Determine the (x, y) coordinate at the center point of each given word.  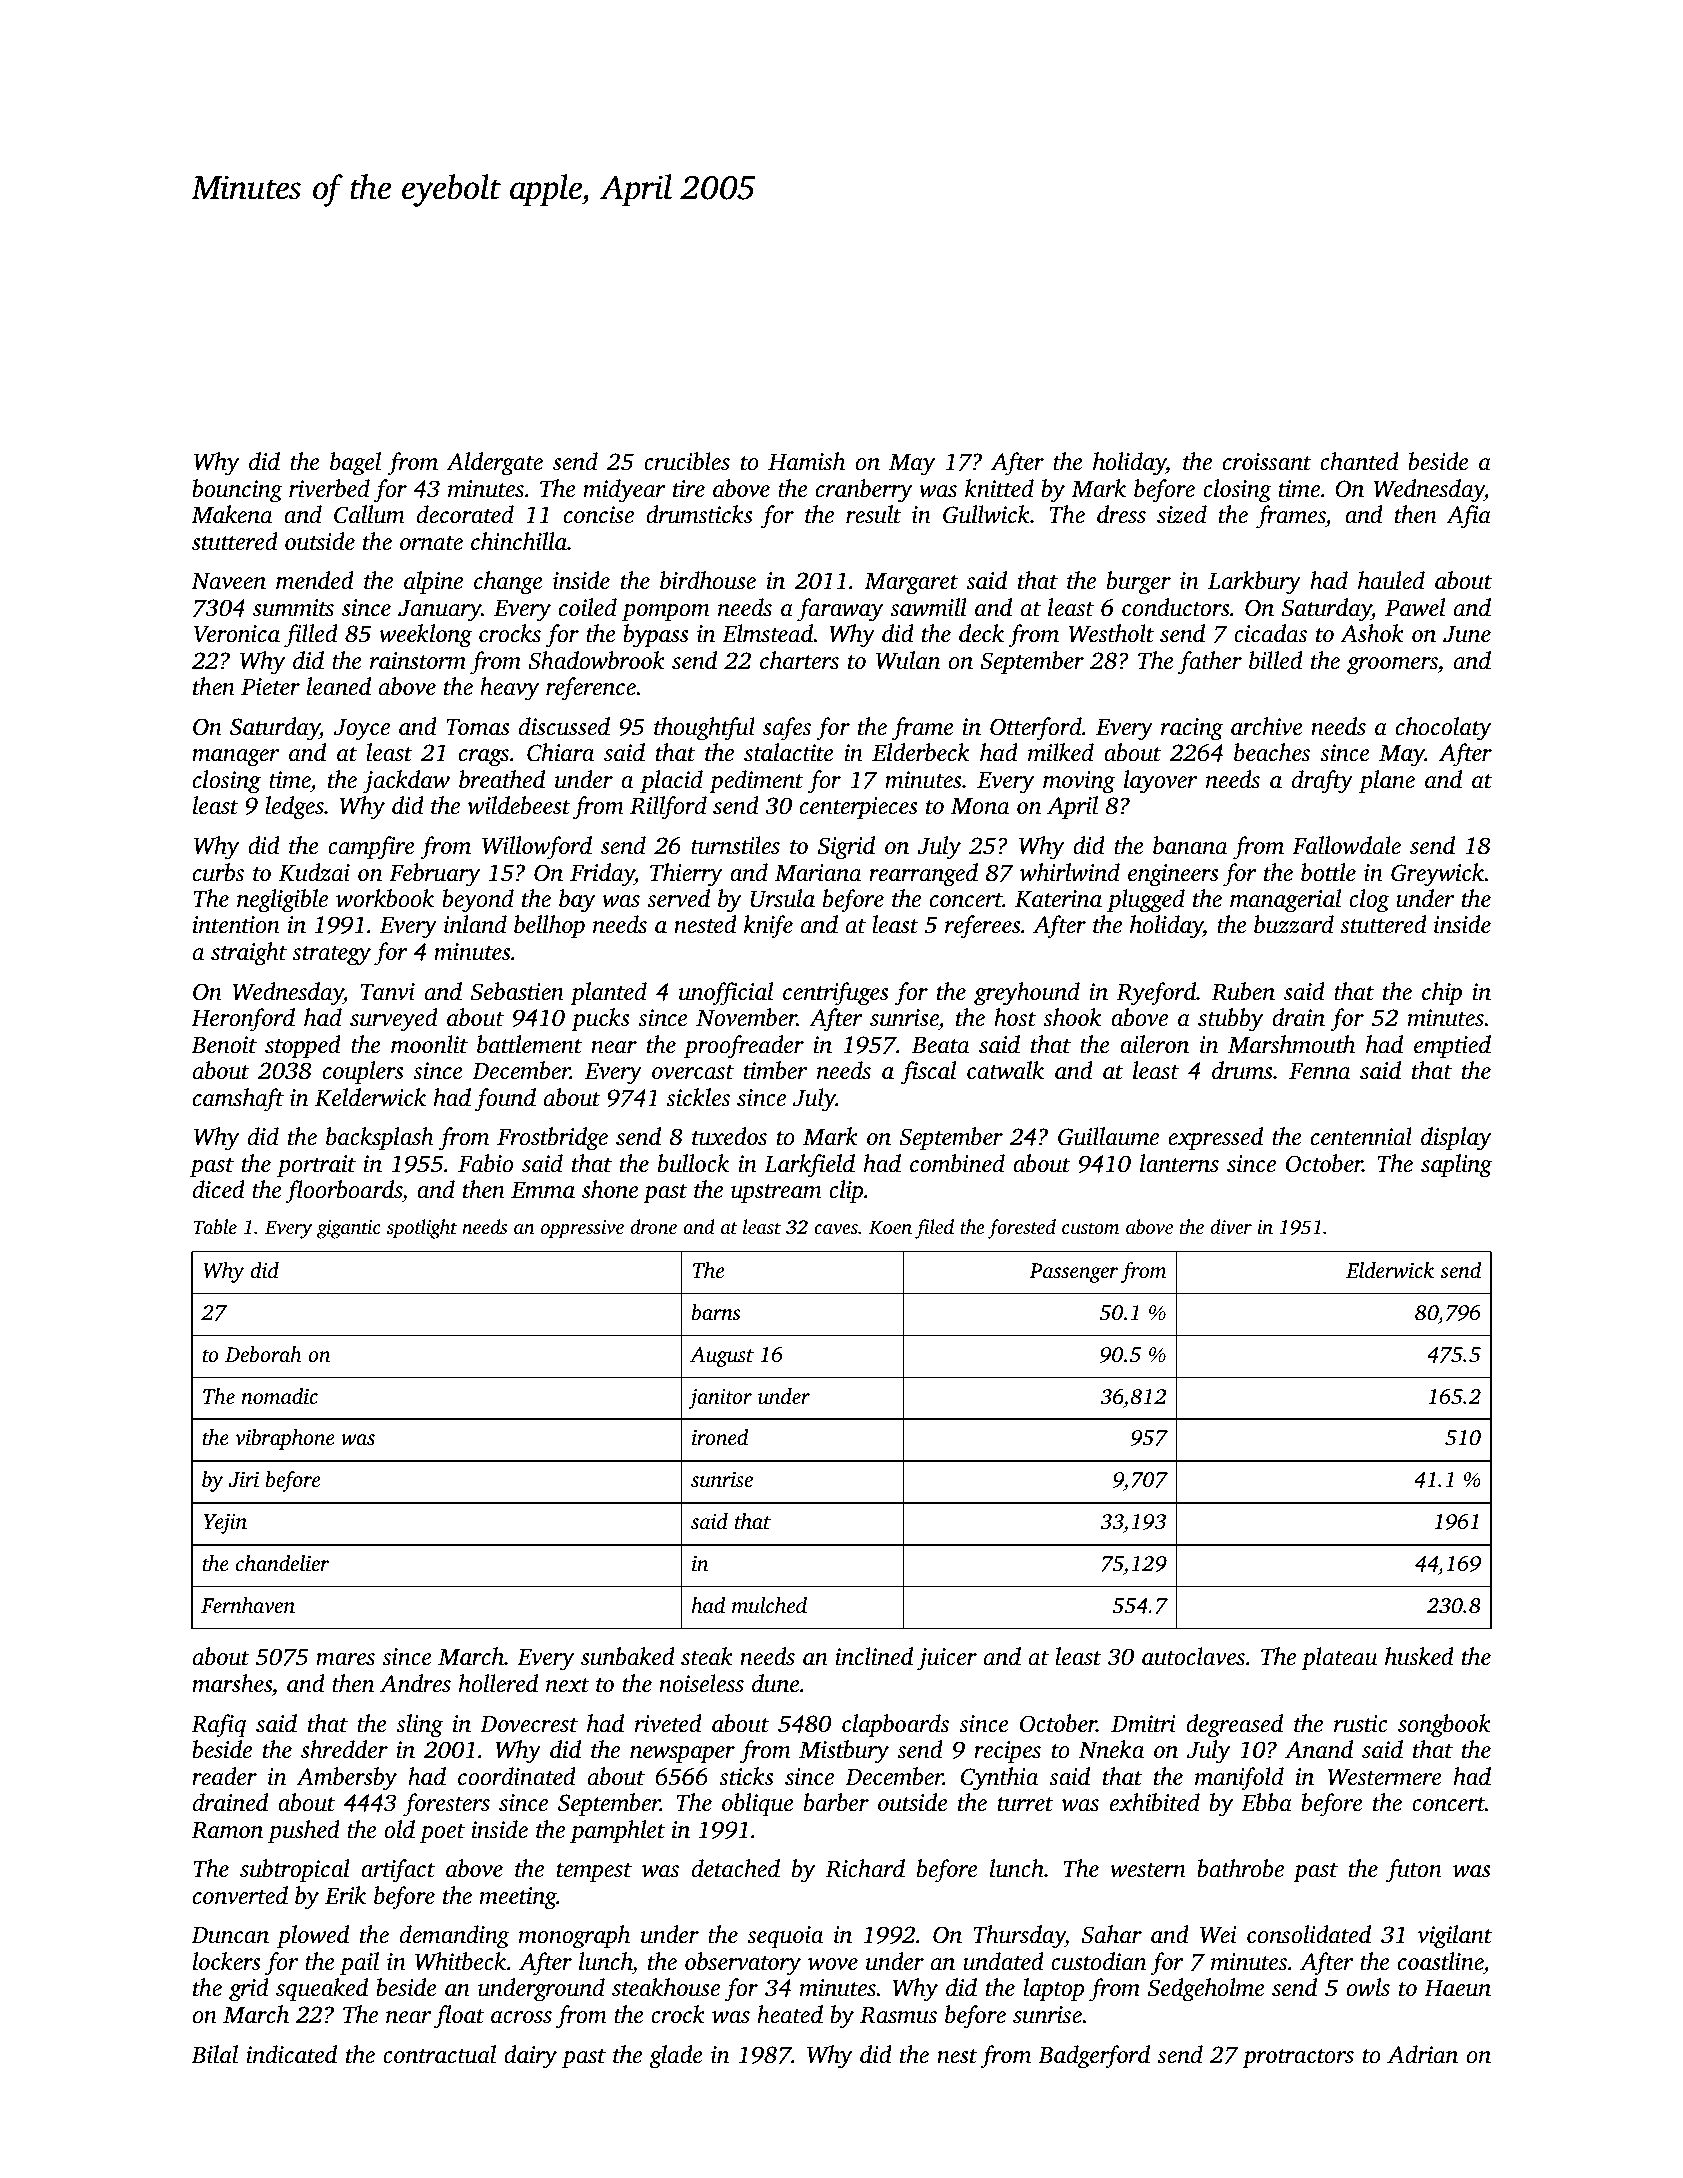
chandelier (282, 1563)
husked (1419, 1656)
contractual (439, 2054)
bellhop (549, 927)
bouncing (237, 491)
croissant (1267, 462)
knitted (999, 488)
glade (676, 2057)
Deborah (263, 1354)
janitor (720, 1399)
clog (1369, 901)
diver (1231, 1226)
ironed (720, 1437)
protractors (1298, 2059)
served (678, 898)
